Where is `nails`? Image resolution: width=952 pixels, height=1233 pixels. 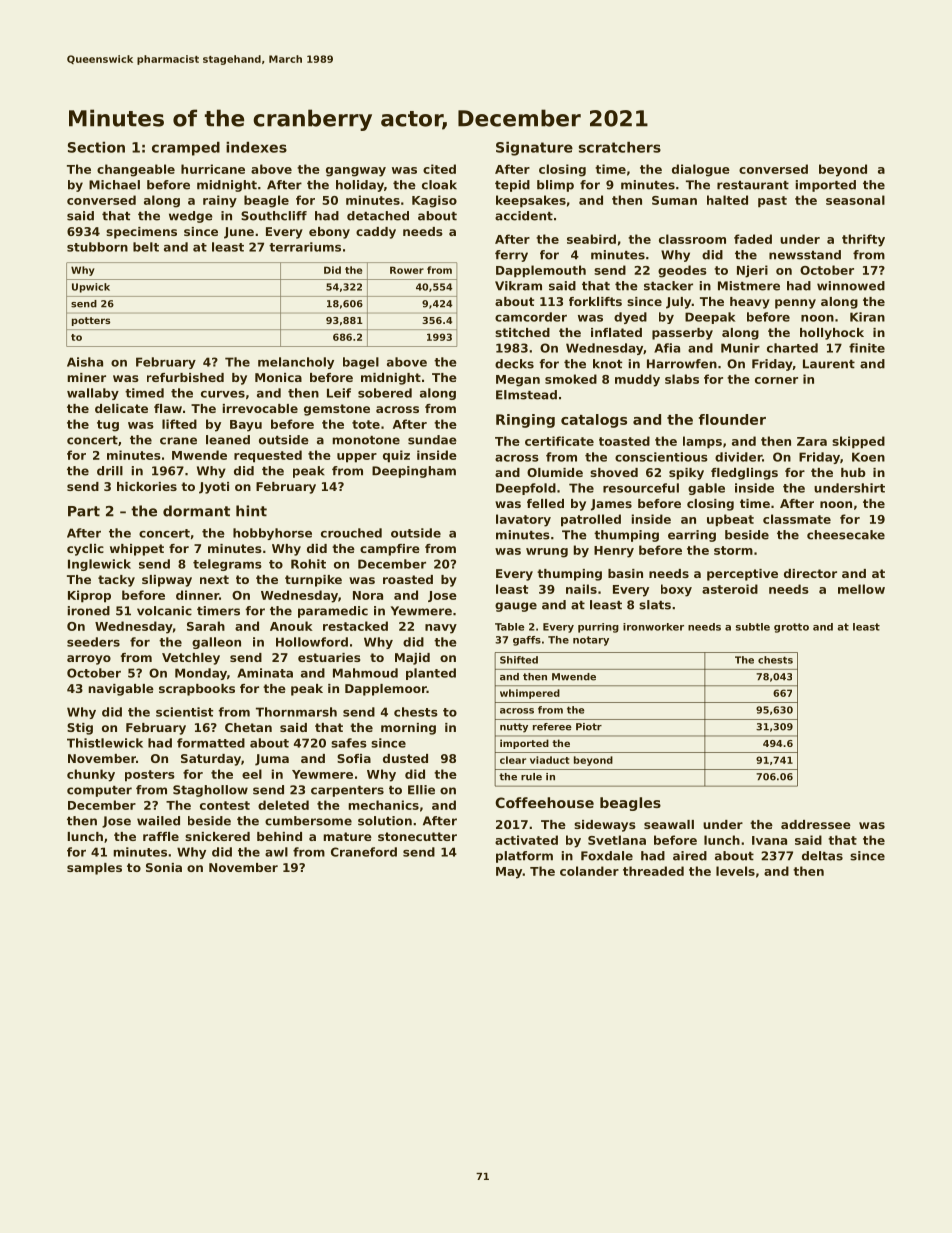
nails is located at coordinates (581, 589).
